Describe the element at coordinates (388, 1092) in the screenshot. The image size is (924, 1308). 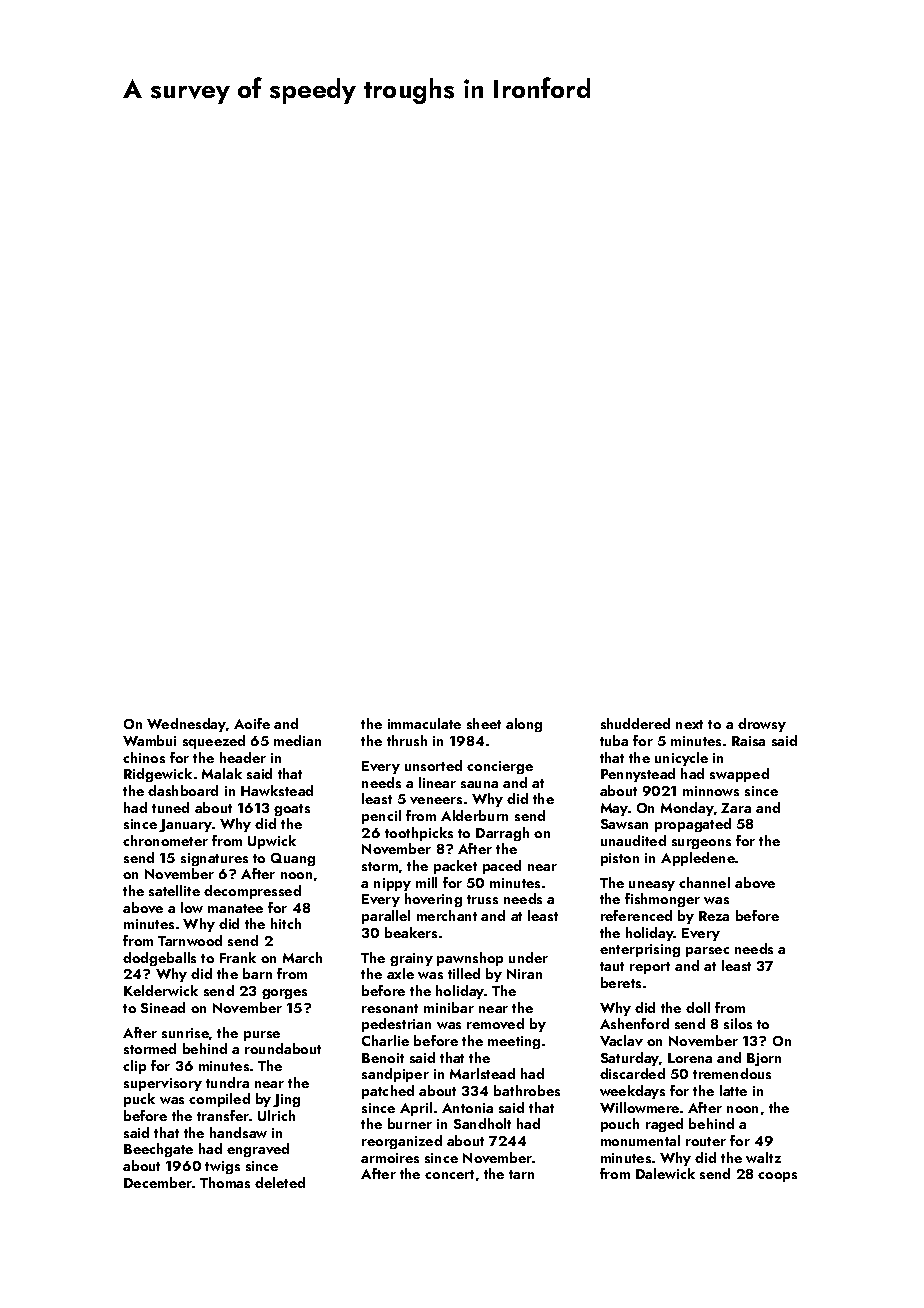
I see `patched` at that location.
